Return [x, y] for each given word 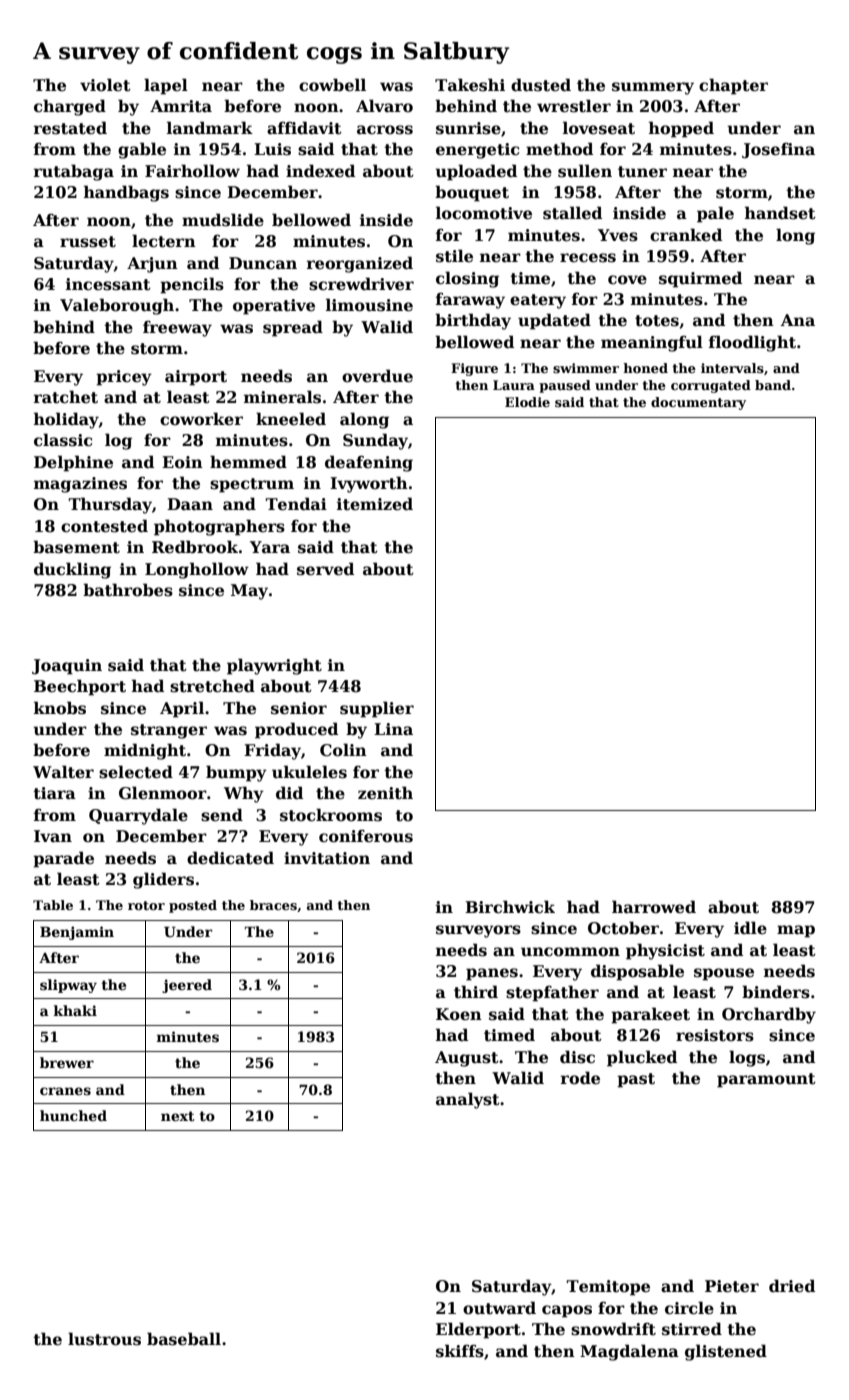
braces [273, 905]
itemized [375, 504]
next [178, 1116]
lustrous [104, 1339]
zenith [385, 793]
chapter [733, 86]
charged [70, 107]
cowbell [332, 85]
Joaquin [67, 667]
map [796, 931]
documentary [698, 403]
